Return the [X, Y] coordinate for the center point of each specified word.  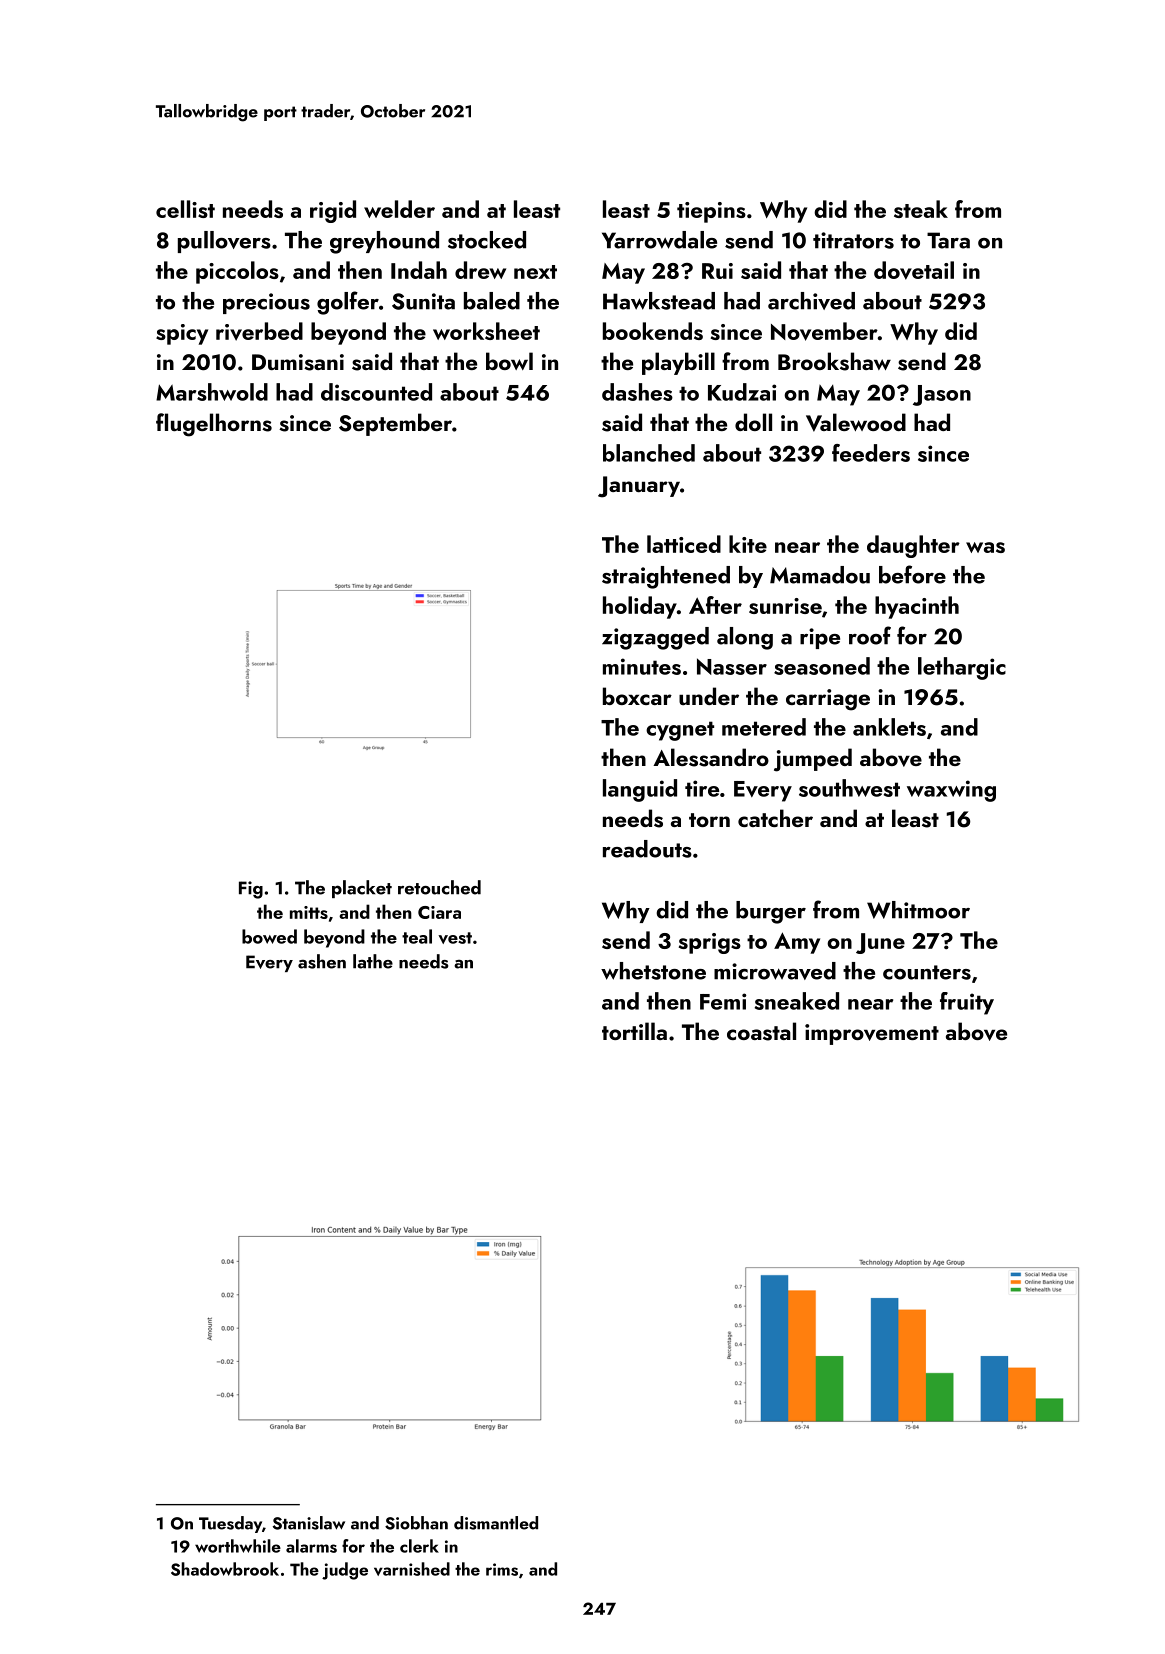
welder [399, 209]
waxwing [951, 791]
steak [921, 209]
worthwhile [238, 1546]
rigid [333, 211]
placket [362, 889]
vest [455, 938]
